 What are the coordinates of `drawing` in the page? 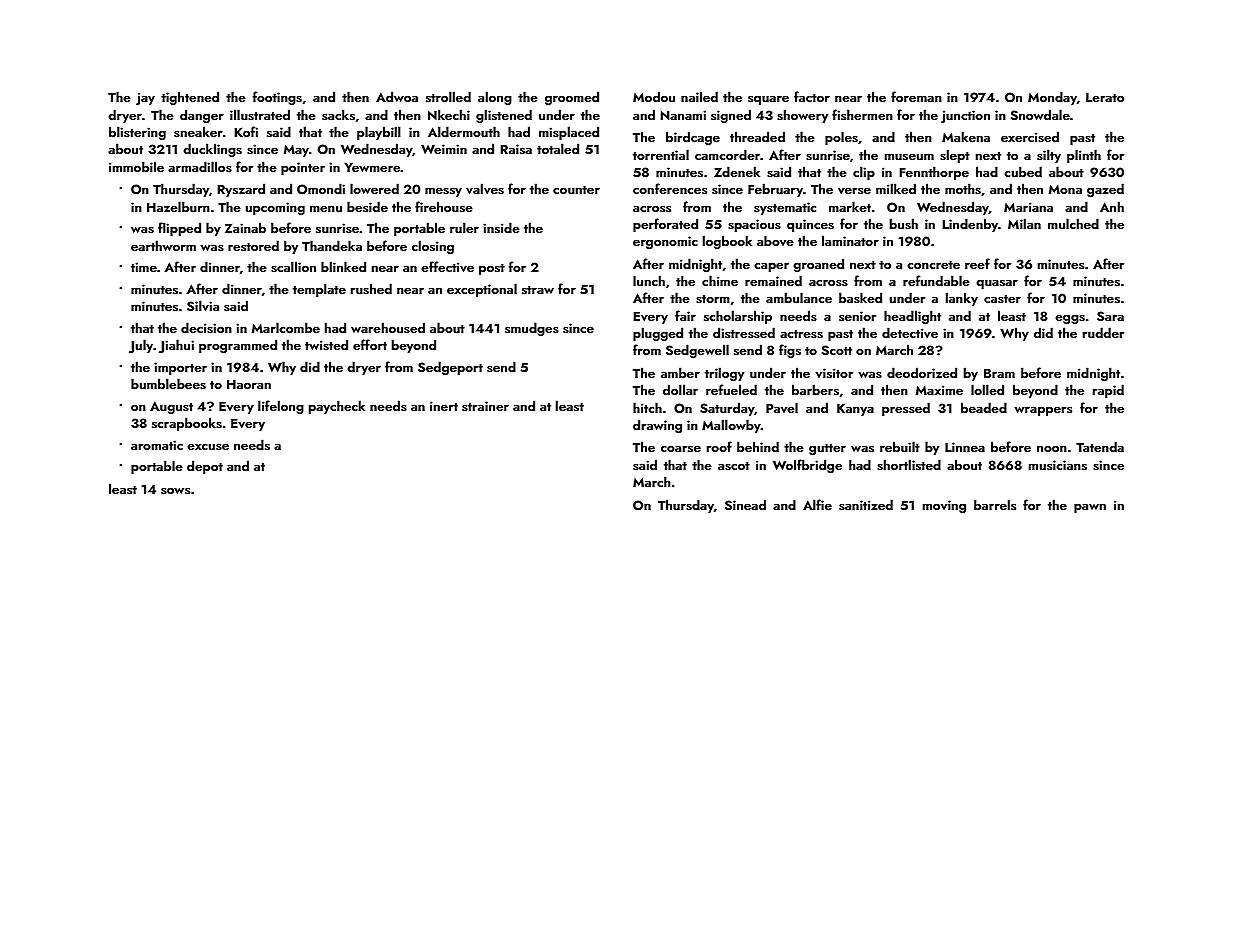 It's located at (657, 426).
